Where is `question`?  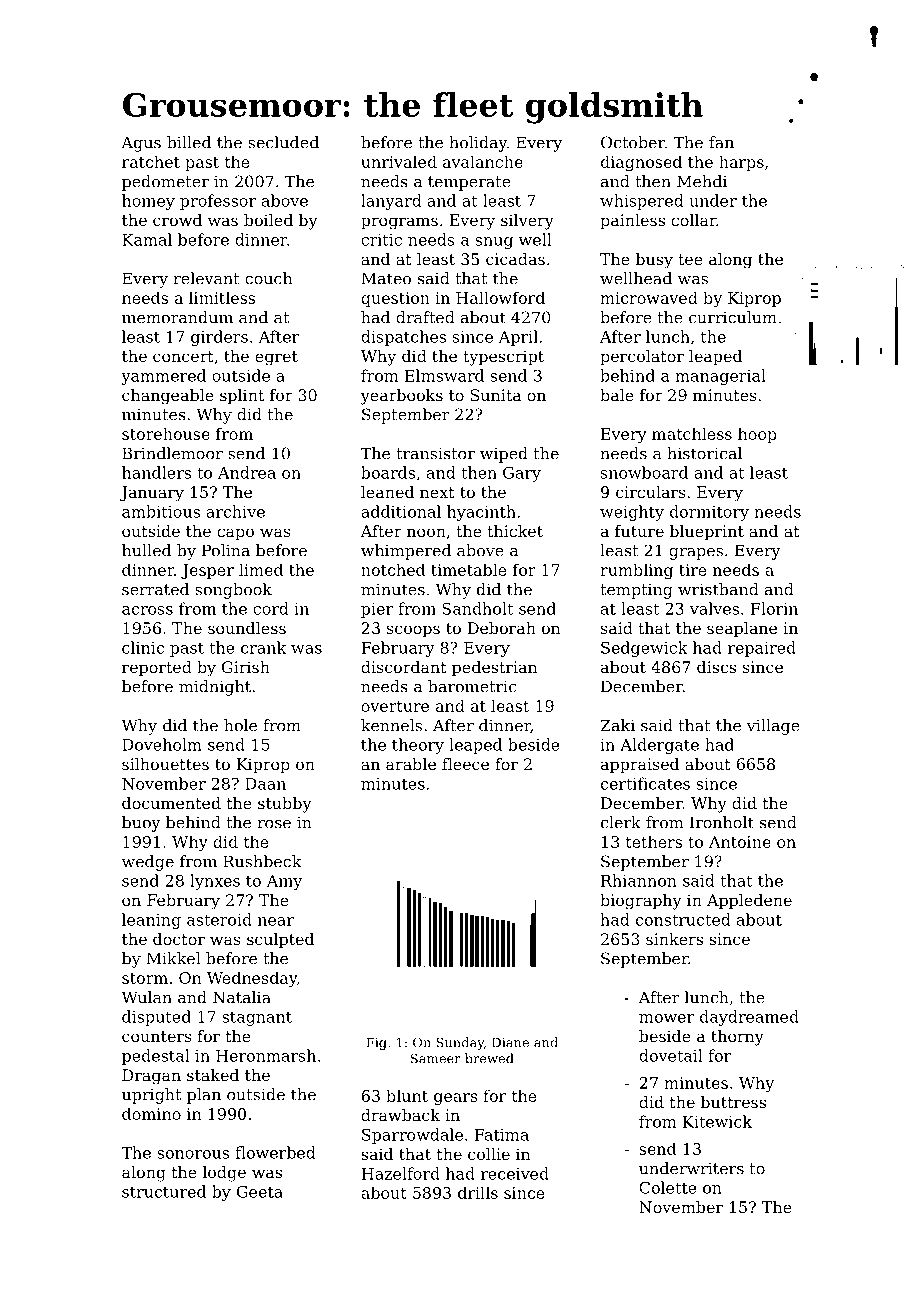 question is located at coordinates (395, 299).
